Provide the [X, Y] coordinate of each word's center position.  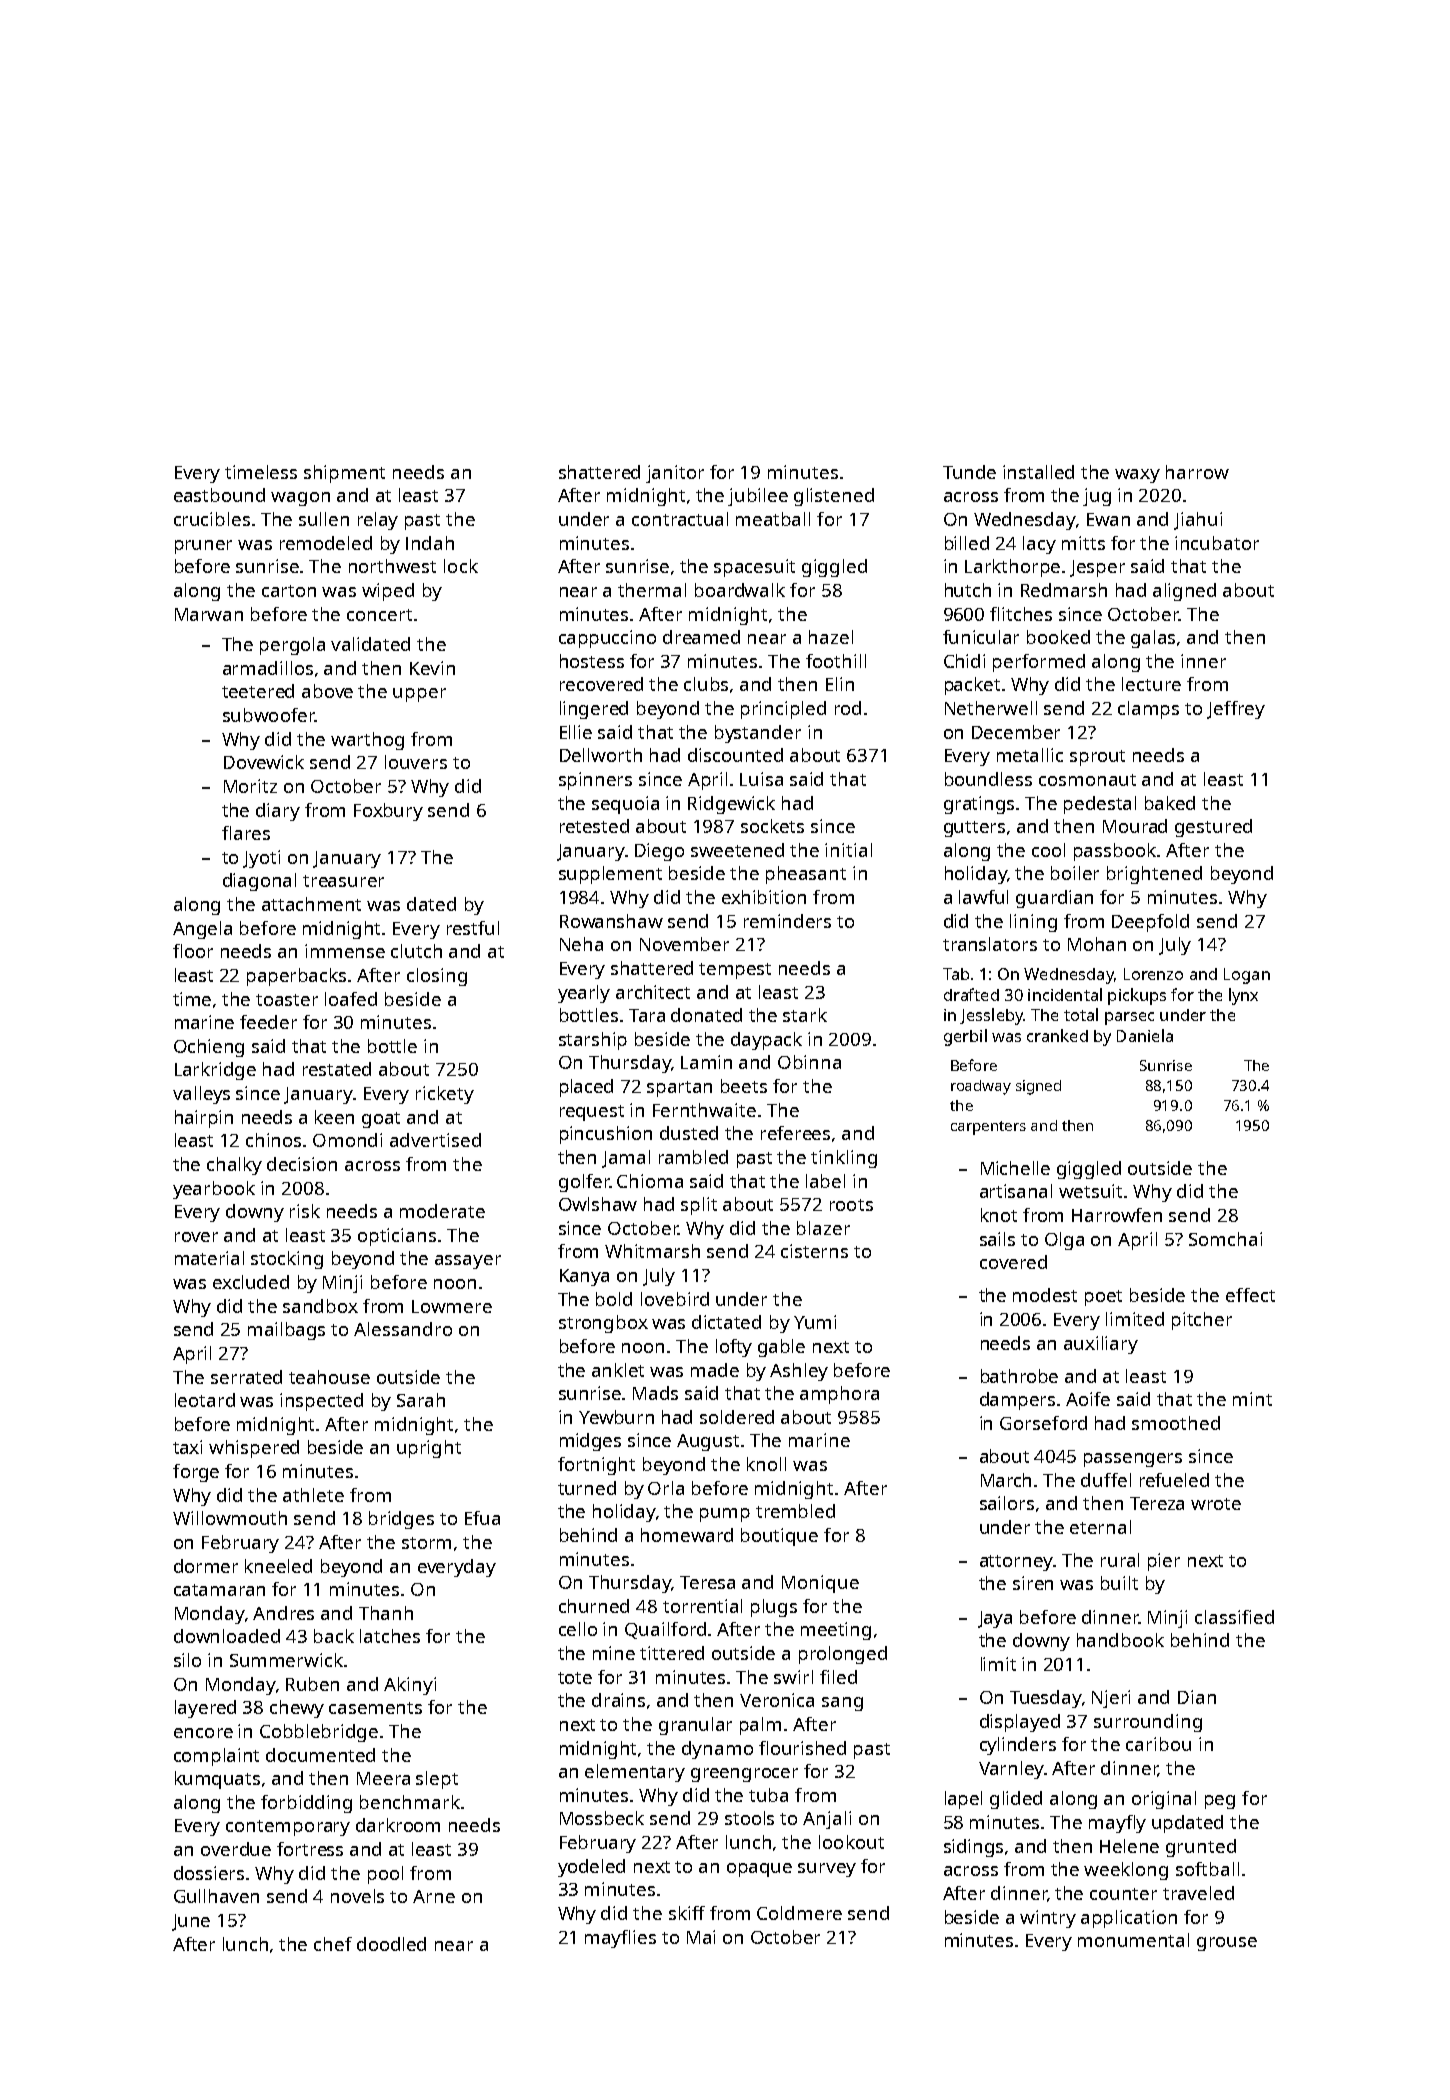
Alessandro [403, 1329]
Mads [655, 1393]
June [191, 1922]
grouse [1227, 1944]
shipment [344, 474]
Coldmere [799, 1913]
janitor [675, 474]
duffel [1106, 1480]
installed [1038, 472]
